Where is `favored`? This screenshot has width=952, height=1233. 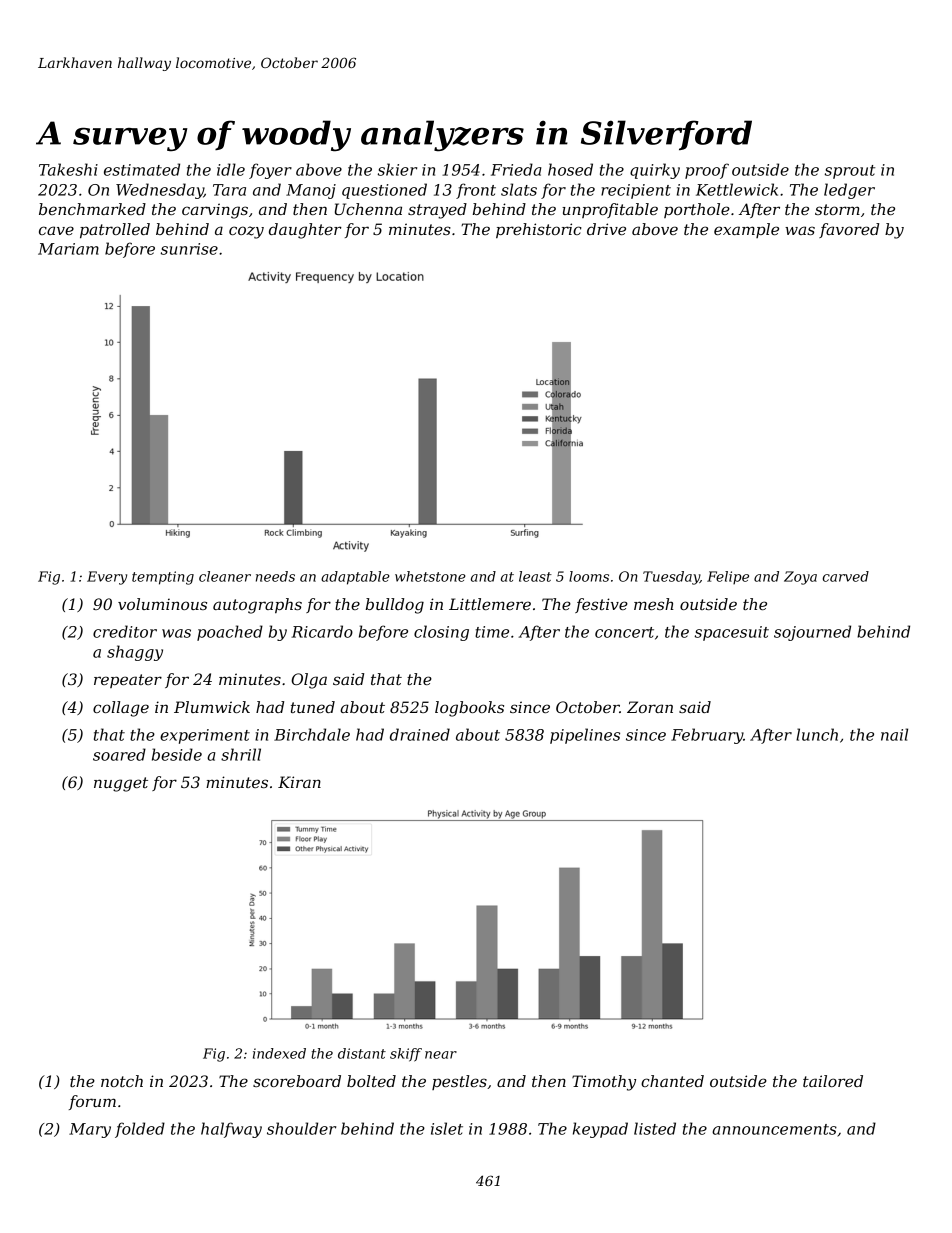
favored is located at coordinates (849, 230).
